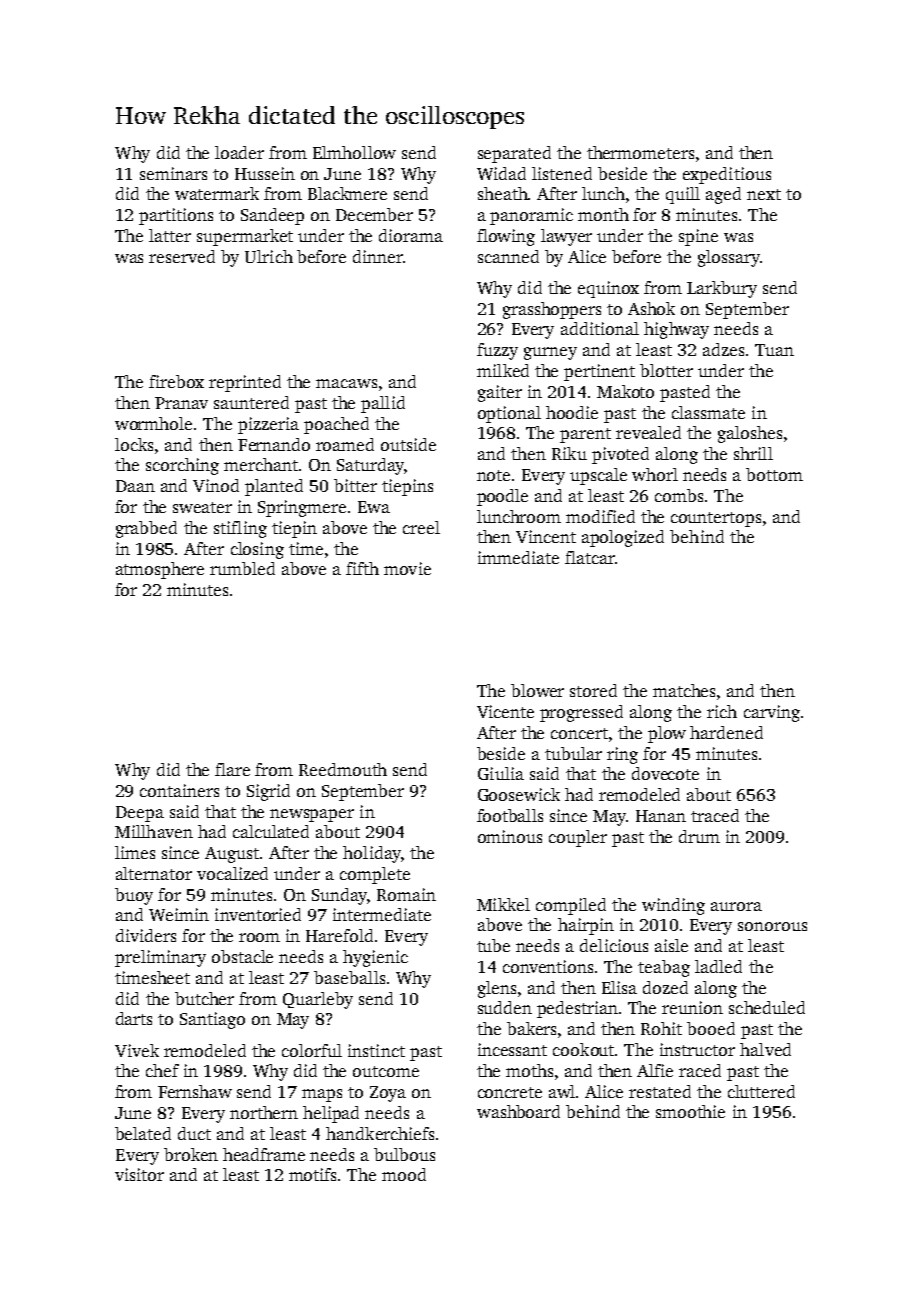 The image size is (924, 1314). Describe the element at coordinates (170, 235) in the image. I see `latter` at that location.
